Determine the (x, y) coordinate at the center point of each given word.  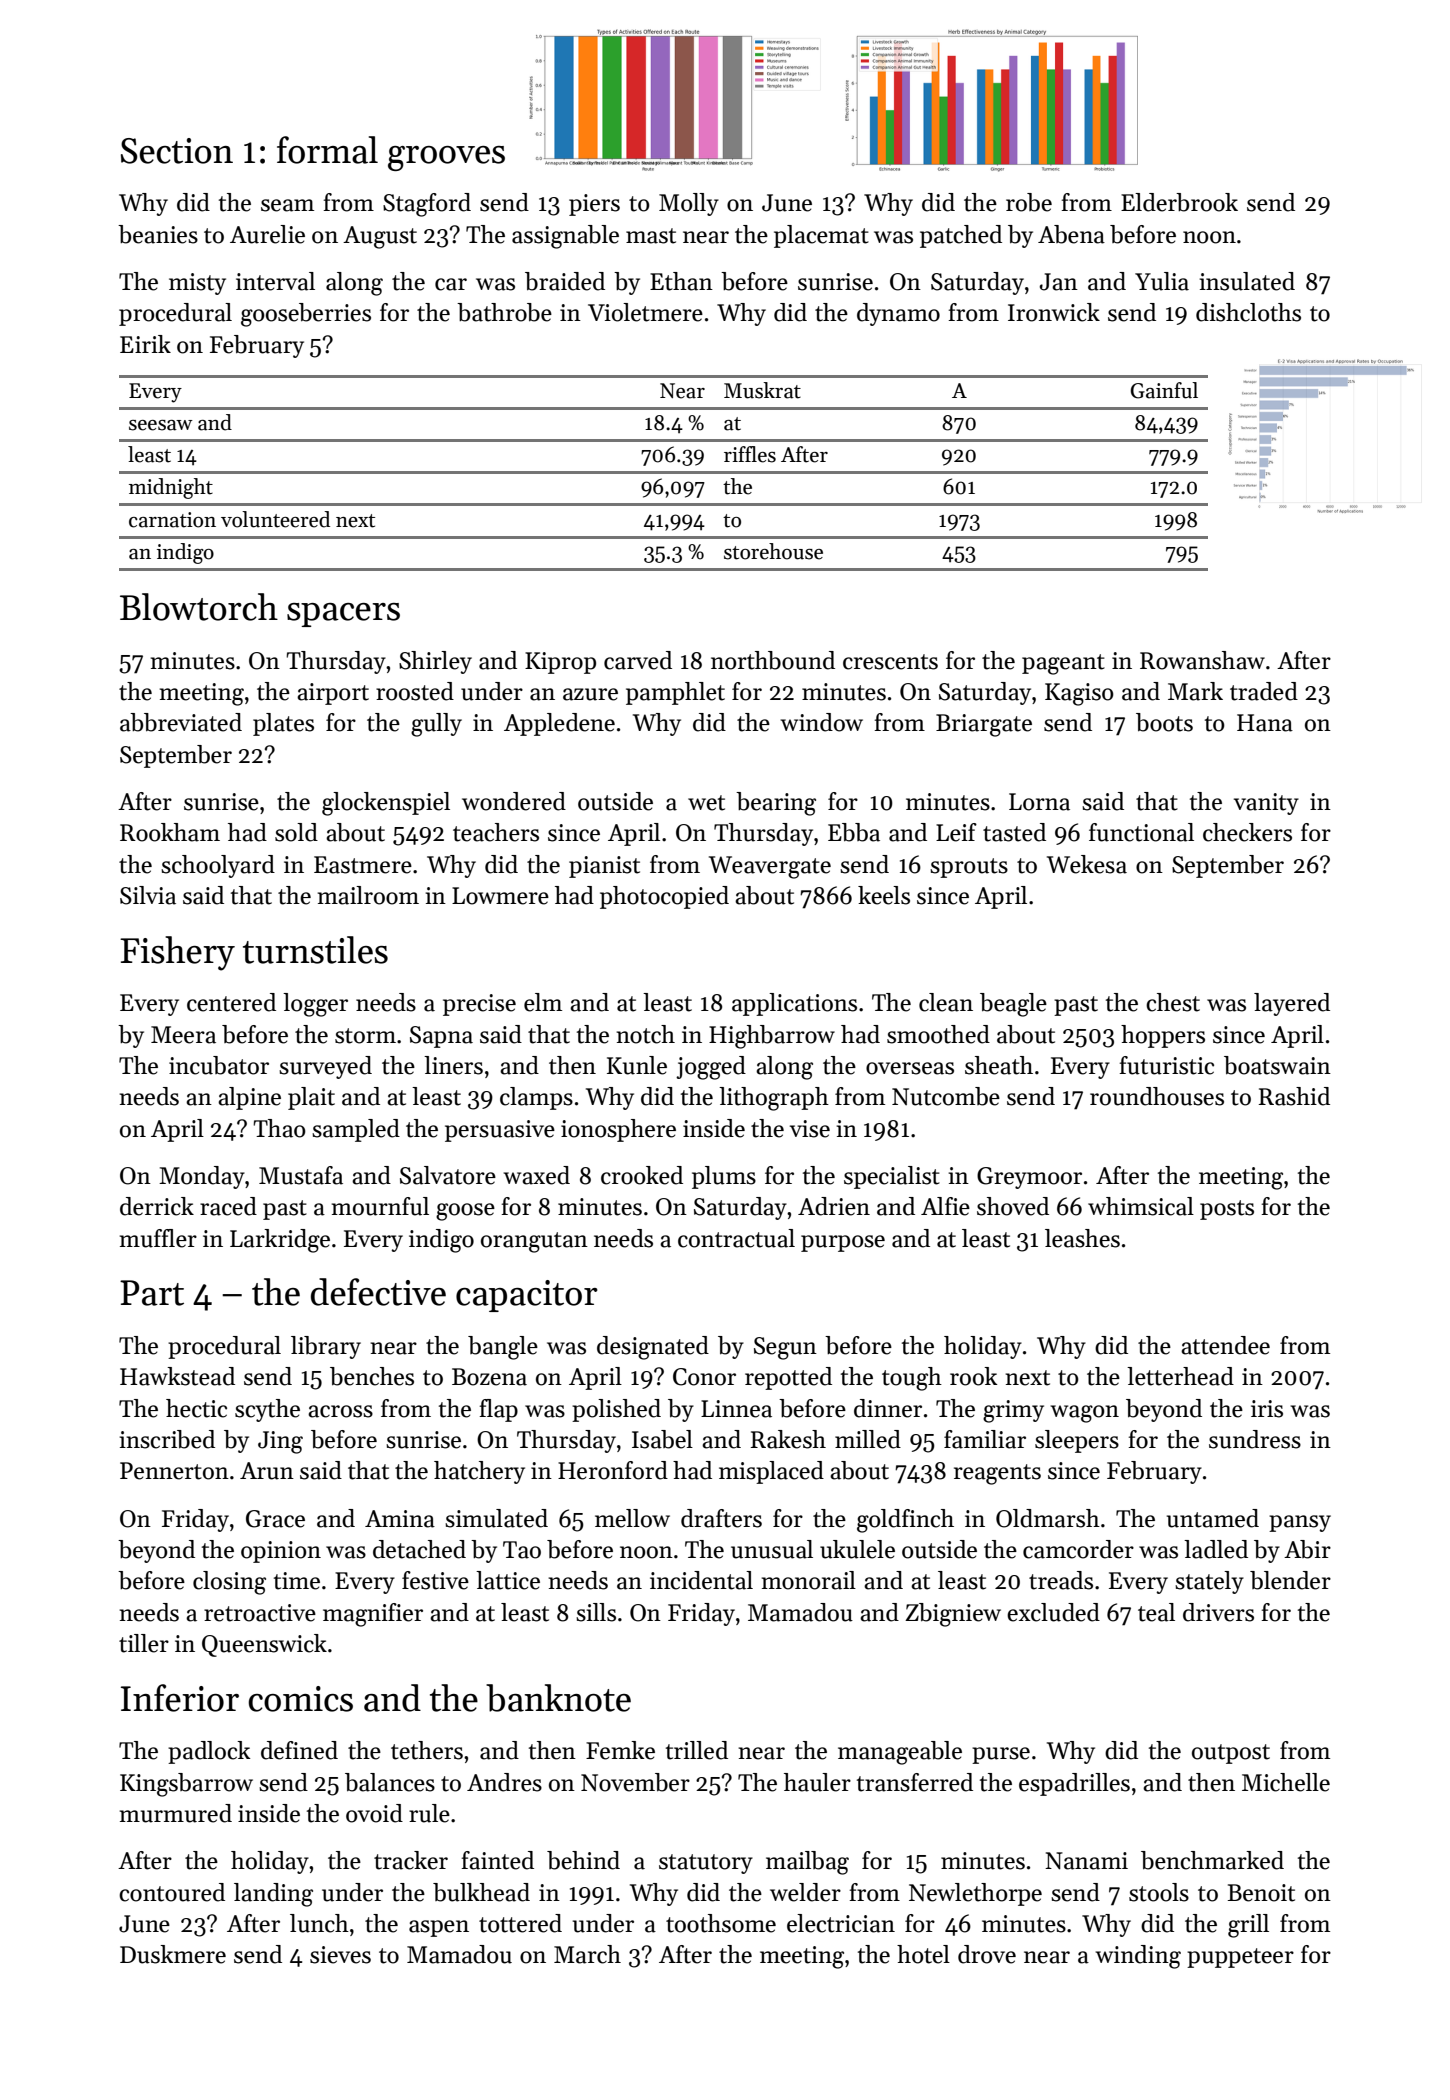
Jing (280, 1442)
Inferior (180, 1698)
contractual (736, 1238)
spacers (343, 615)
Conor (704, 1377)
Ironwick (1054, 312)
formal (327, 150)
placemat (821, 236)
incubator (219, 1065)
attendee (1225, 1345)
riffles (750, 454)
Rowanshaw (1202, 660)
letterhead (1180, 1376)
